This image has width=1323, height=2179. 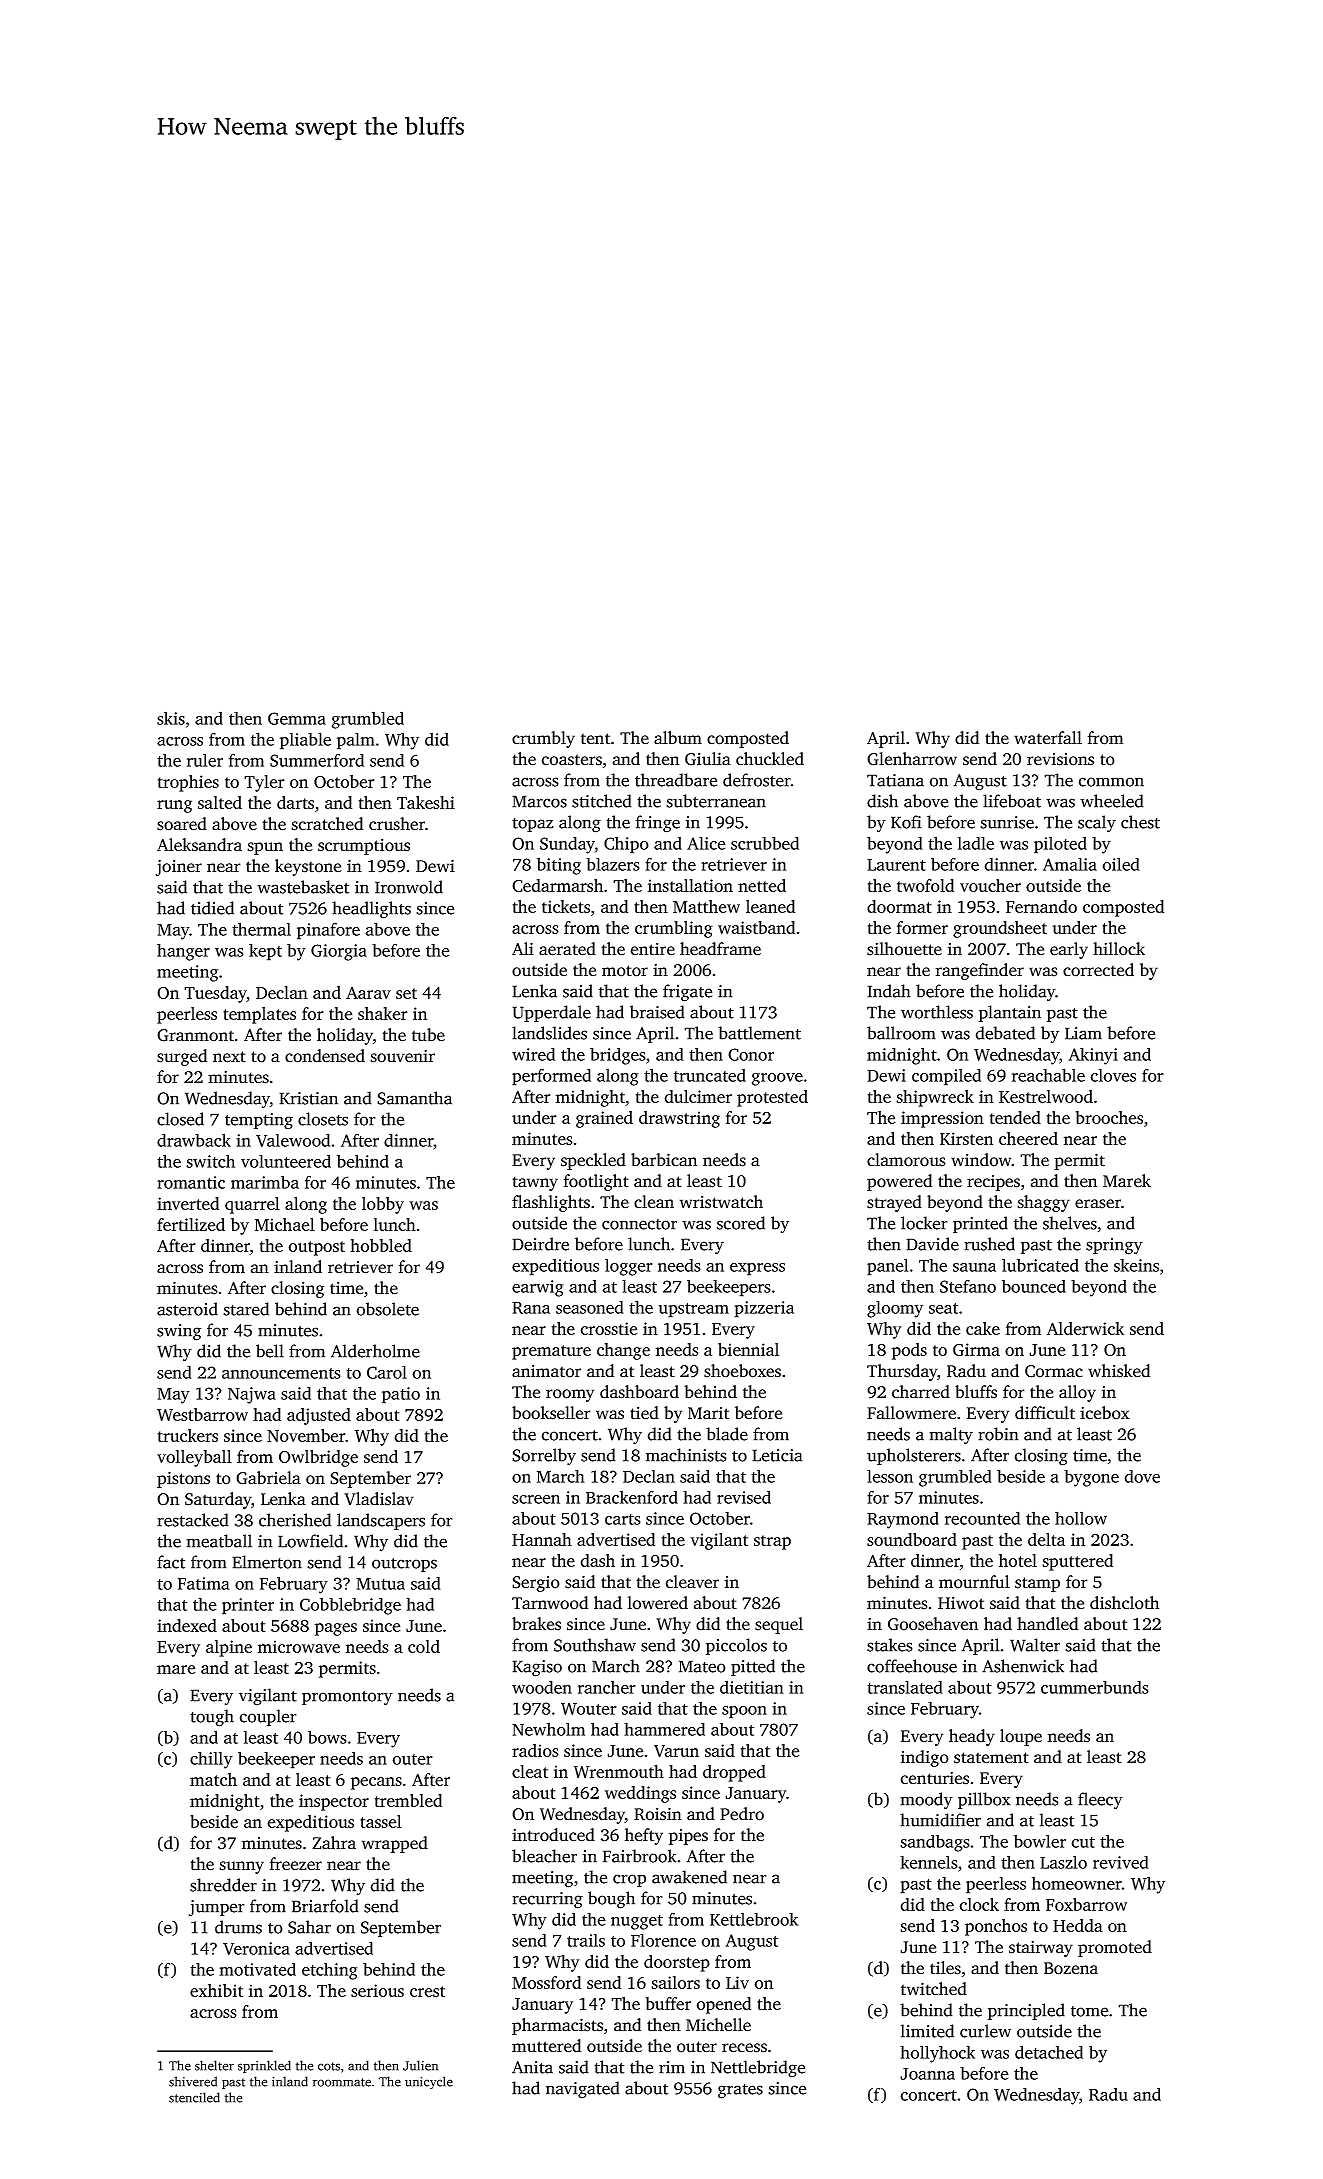 I want to click on chilly, so click(x=211, y=1760).
